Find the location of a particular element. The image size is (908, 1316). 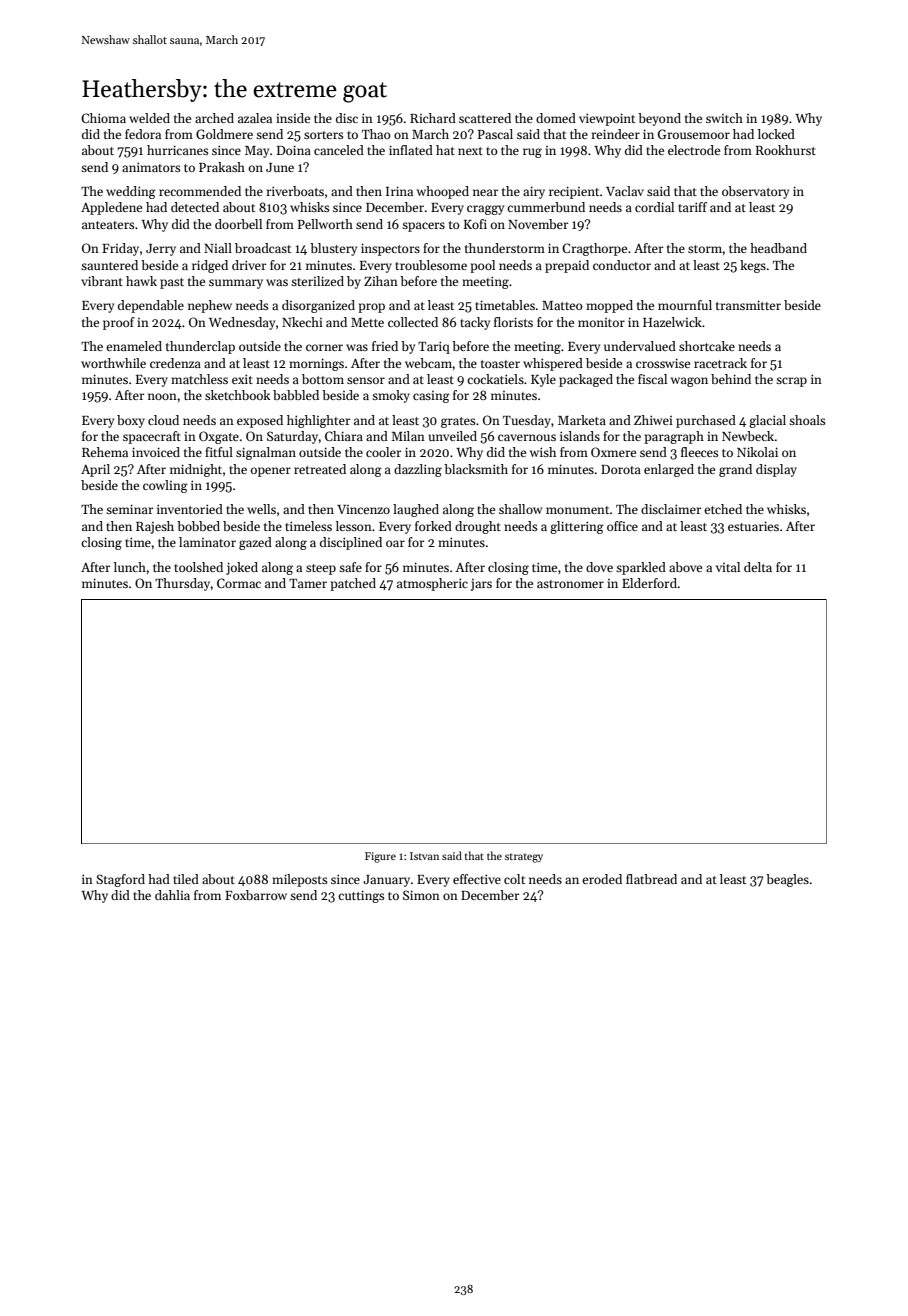

etched is located at coordinates (723, 509).
